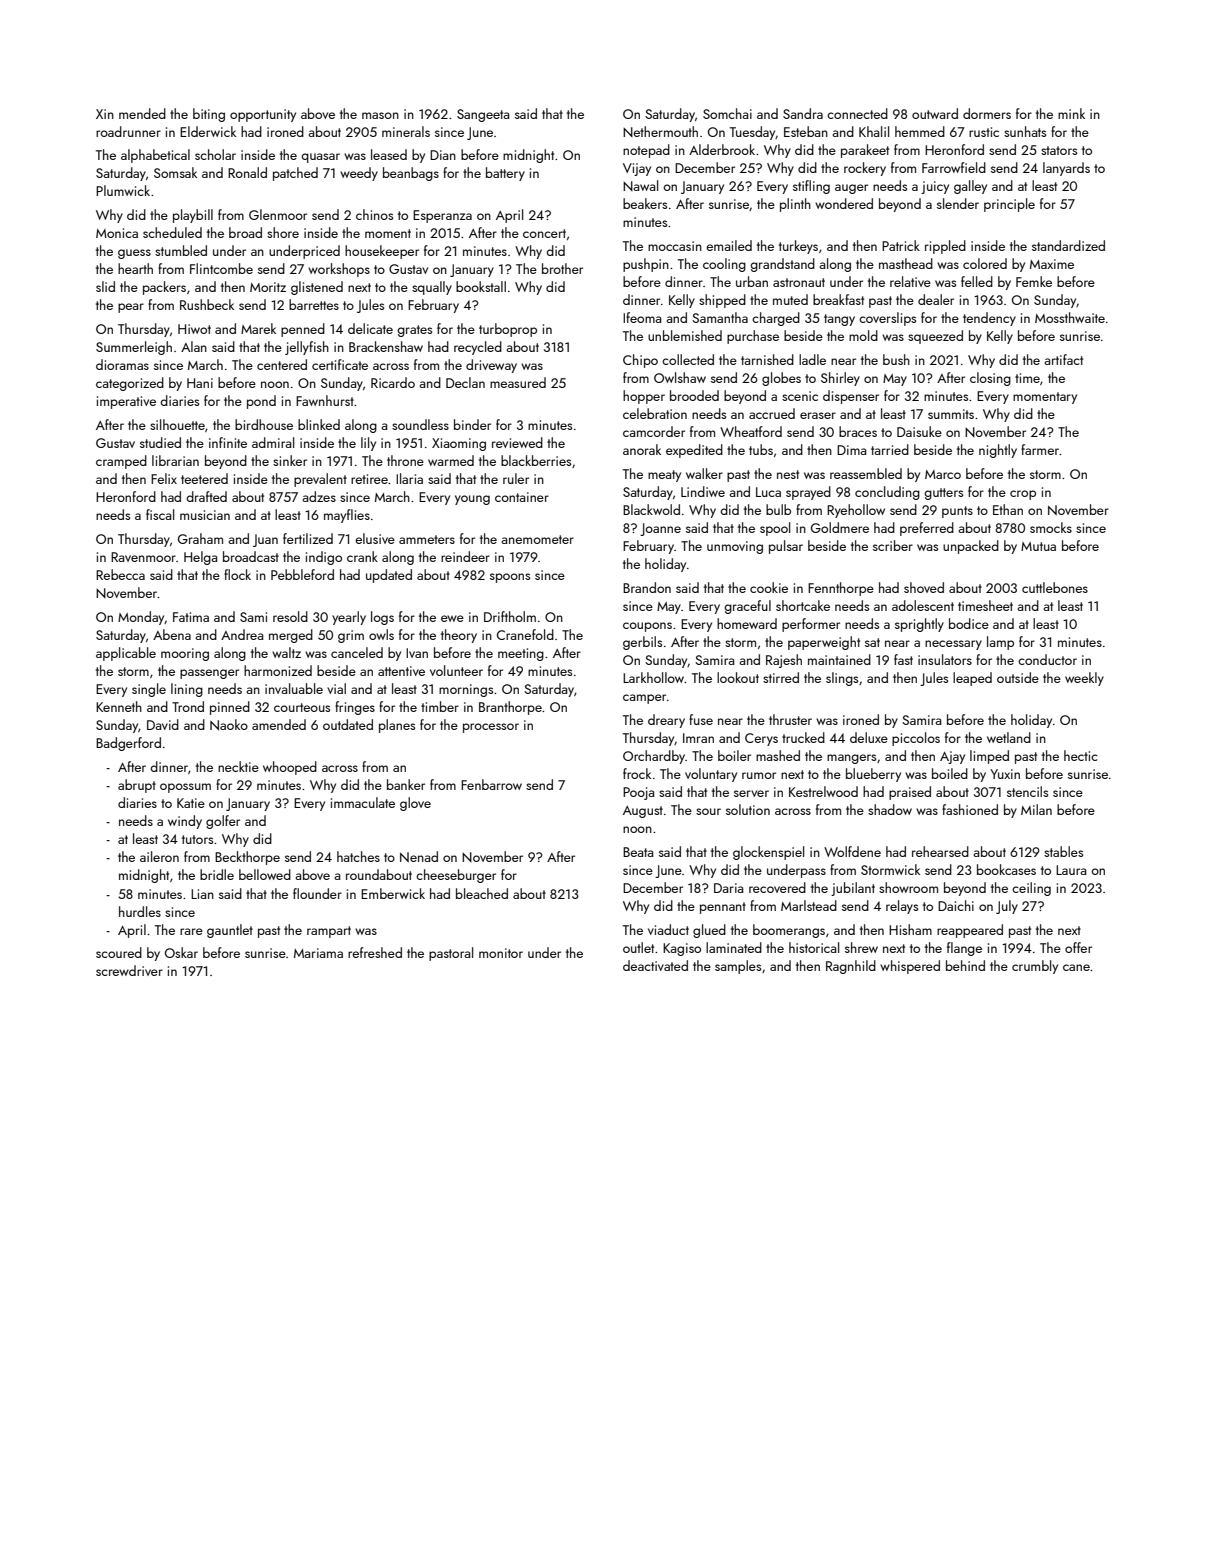 The image size is (1208, 1563). Describe the element at coordinates (1066, 169) in the screenshot. I see `lanyards` at that location.
